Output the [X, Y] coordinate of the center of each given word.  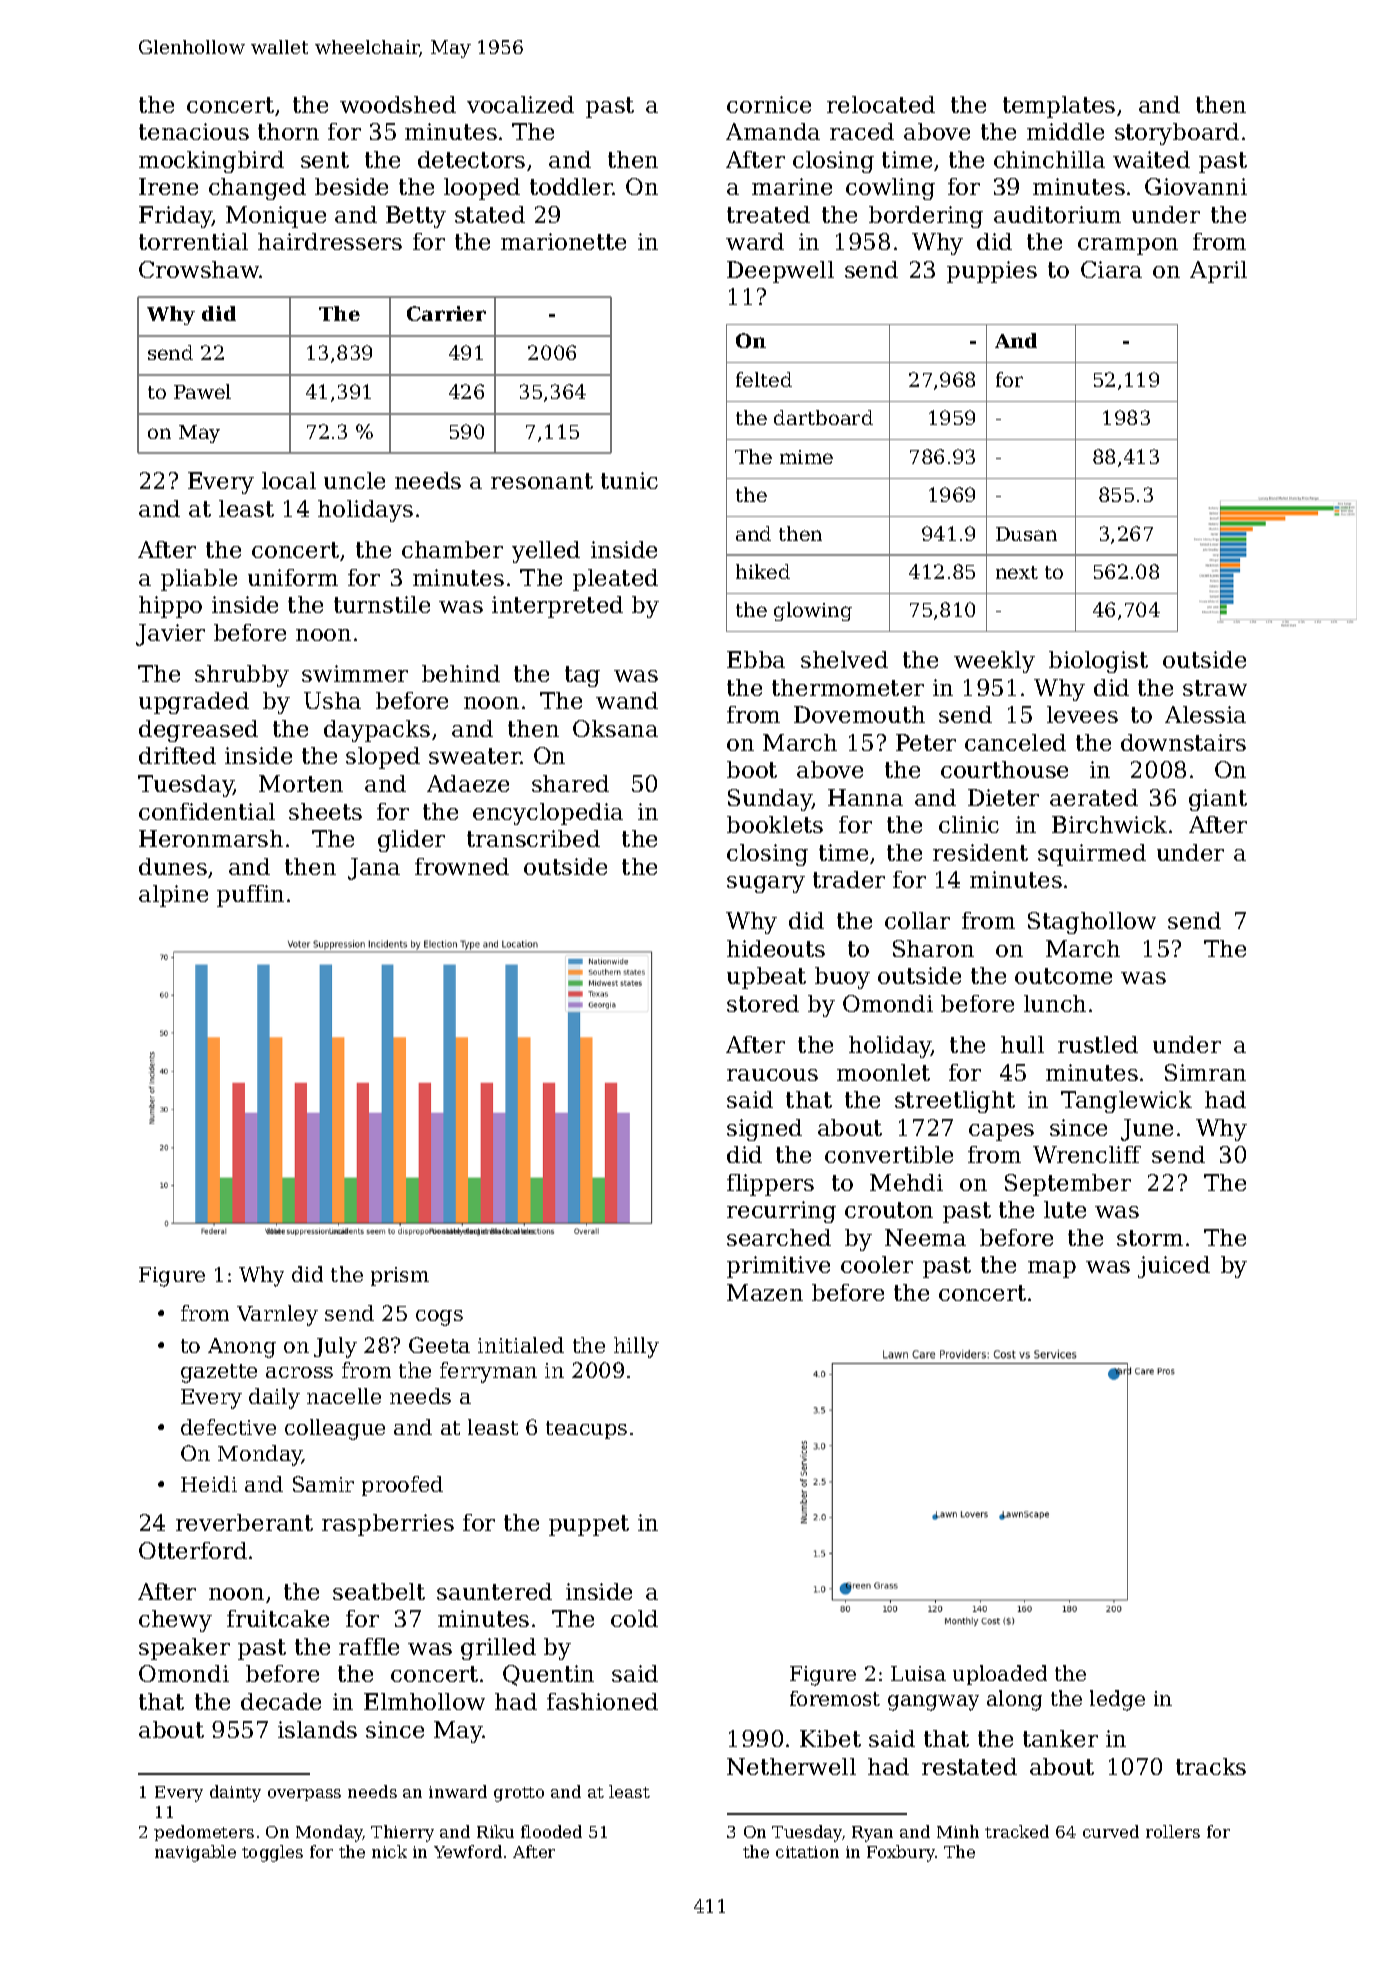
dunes [173, 866]
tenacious [194, 131]
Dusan [1026, 534]
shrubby [242, 676]
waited [1151, 159]
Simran [1205, 1072]
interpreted [557, 607]
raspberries [388, 1525]
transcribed [533, 838]
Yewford [468, 1851]
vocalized [520, 104]
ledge [1117, 1700]
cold [634, 1618]
